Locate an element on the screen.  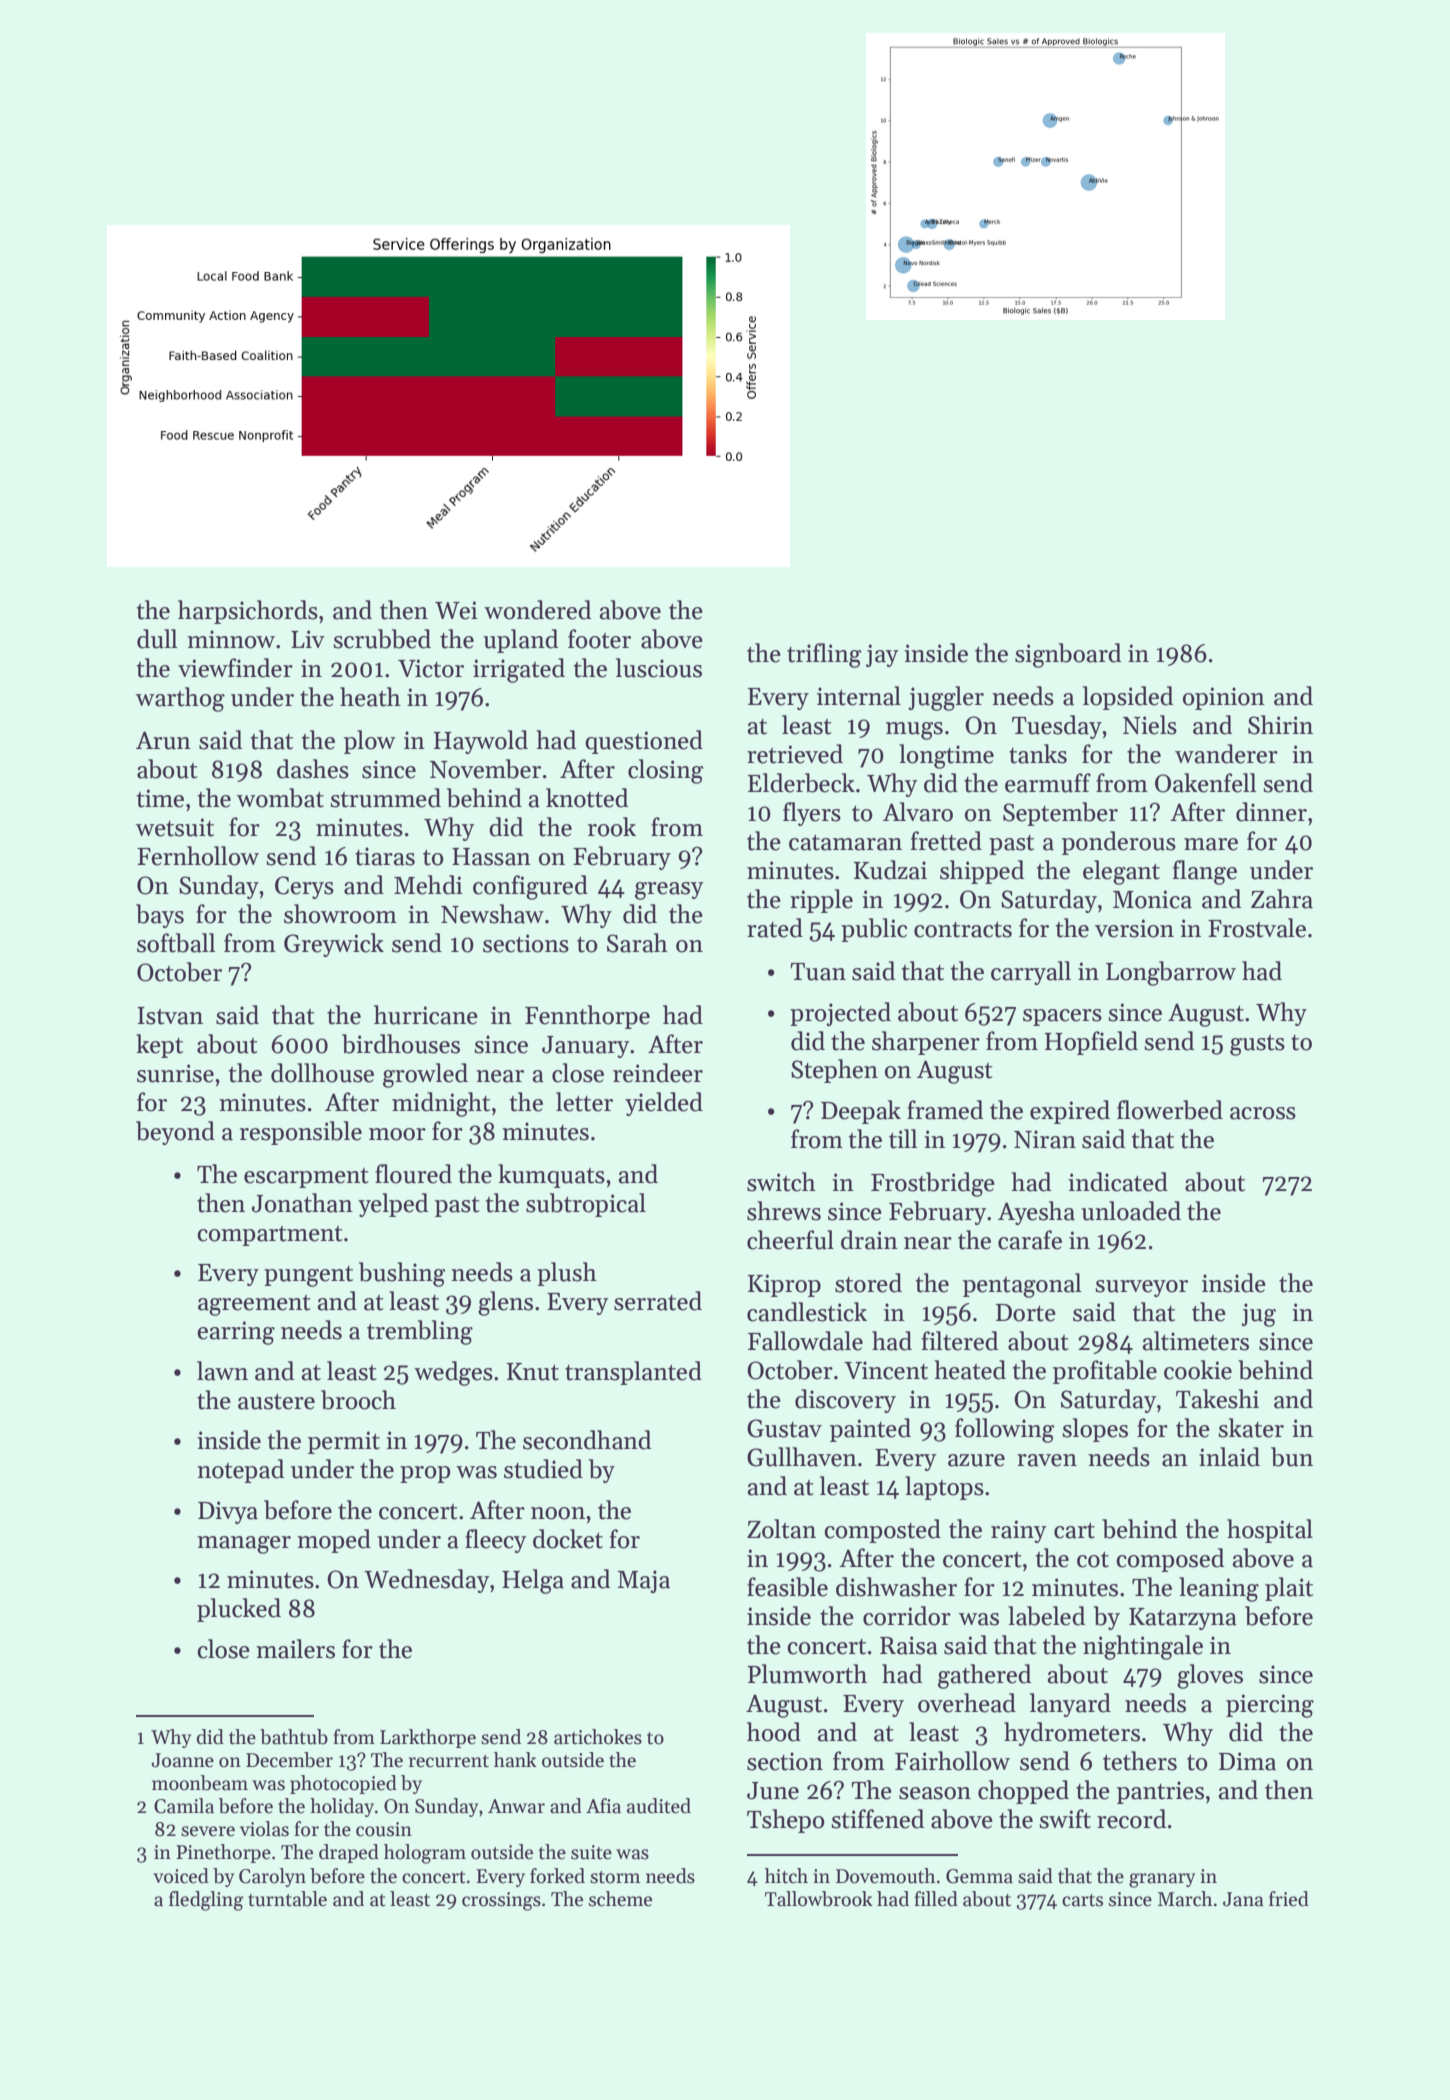
signboard is located at coordinates (1068, 655).
